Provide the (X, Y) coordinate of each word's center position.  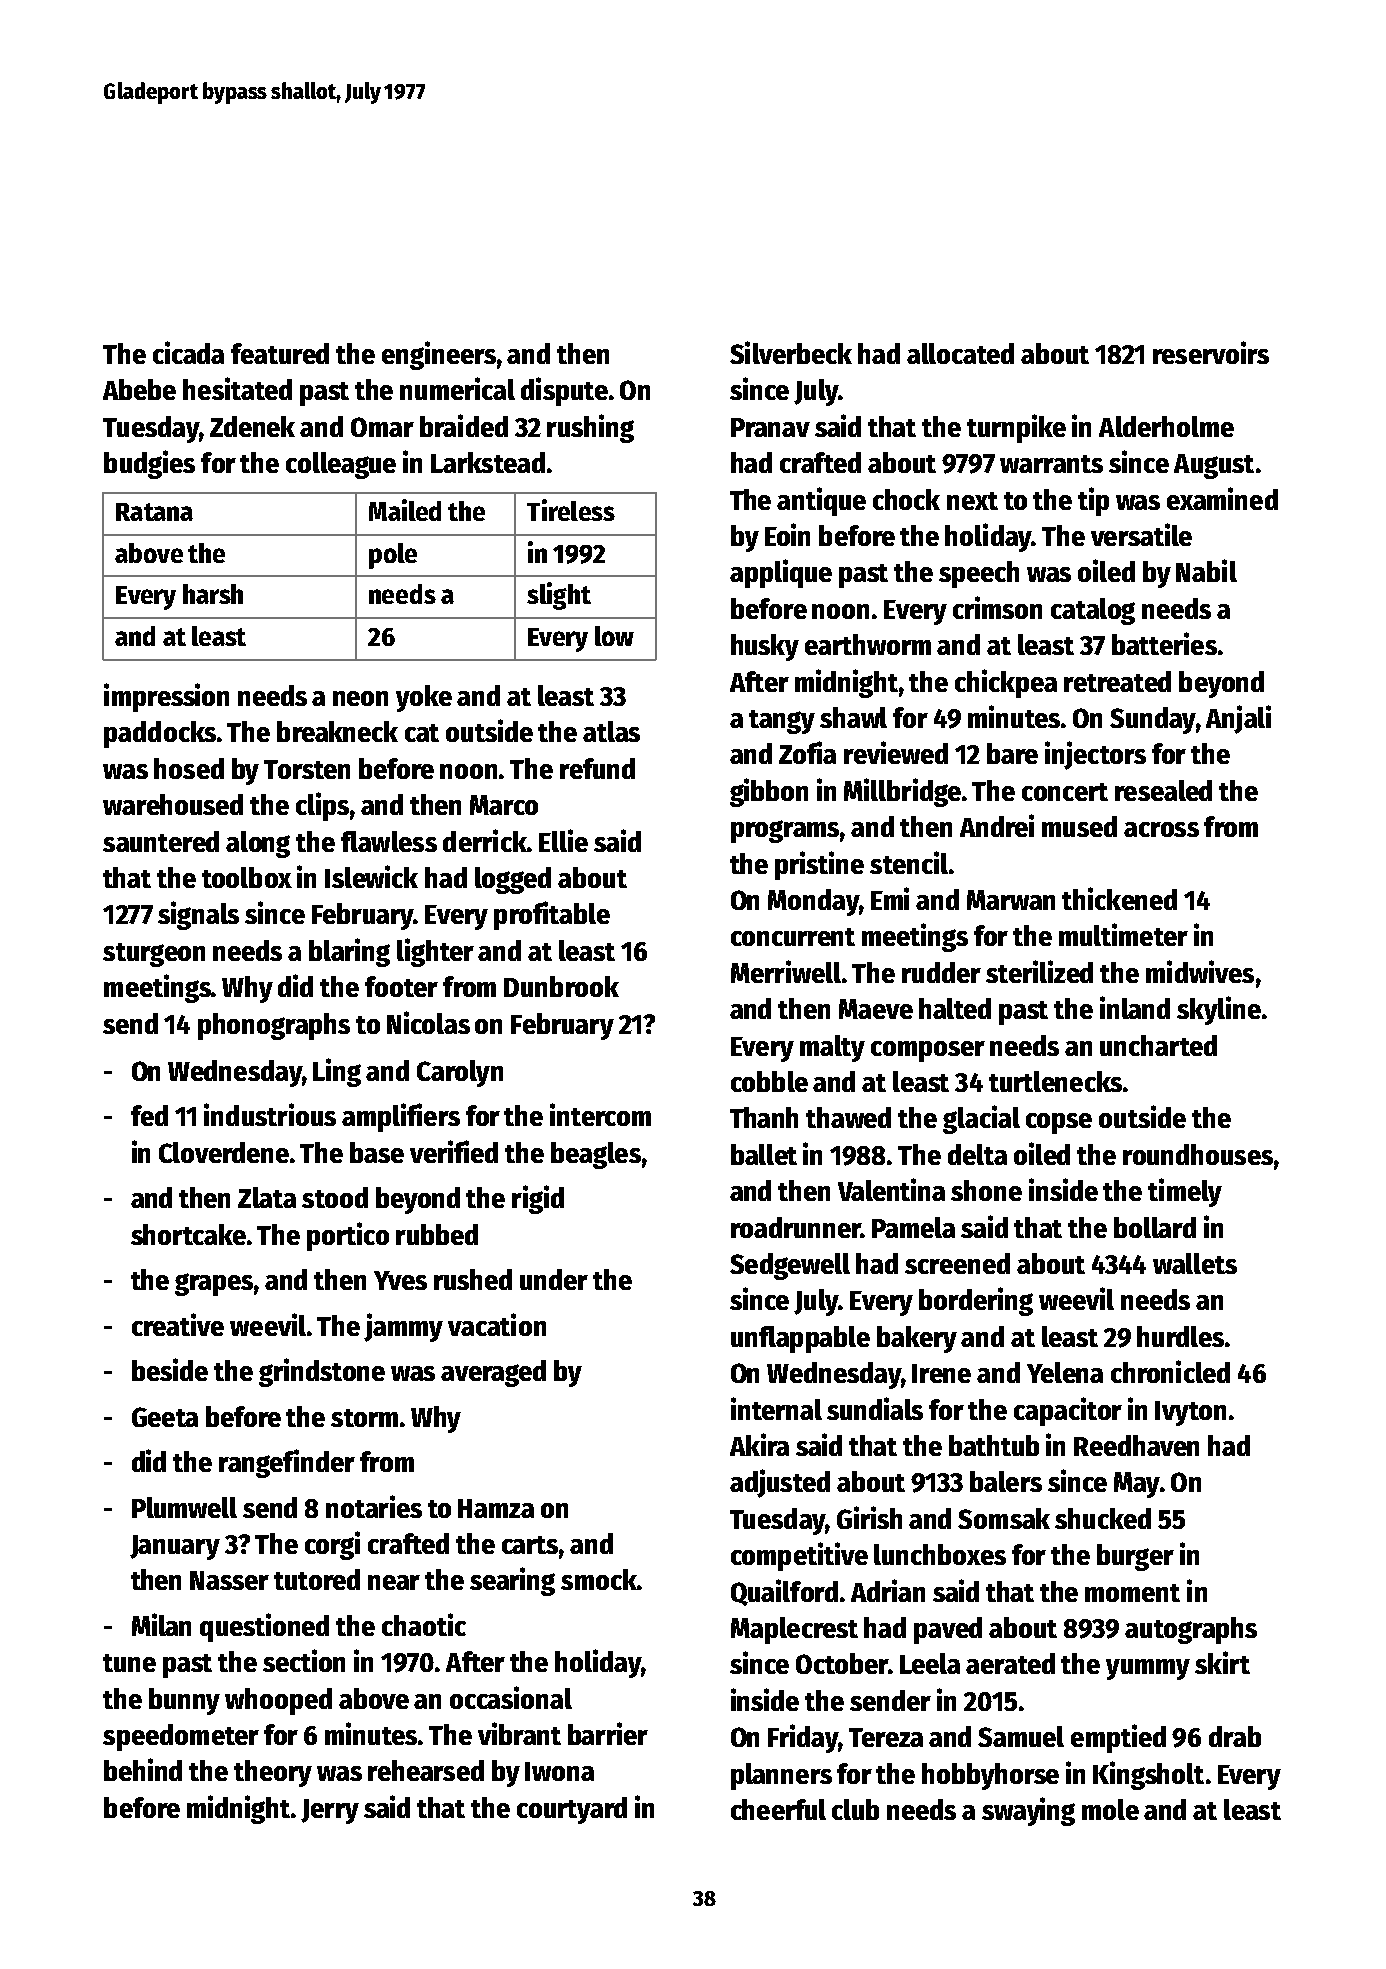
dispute (564, 391)
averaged (493, 1373)
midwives (1200, 971)
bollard (1155, 1227)
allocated (960, 353)
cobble (769, 1081)
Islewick (371, 876)
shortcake (188, 1234)
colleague (341, 465)
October (842, 1663)
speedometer (181, 1737)
